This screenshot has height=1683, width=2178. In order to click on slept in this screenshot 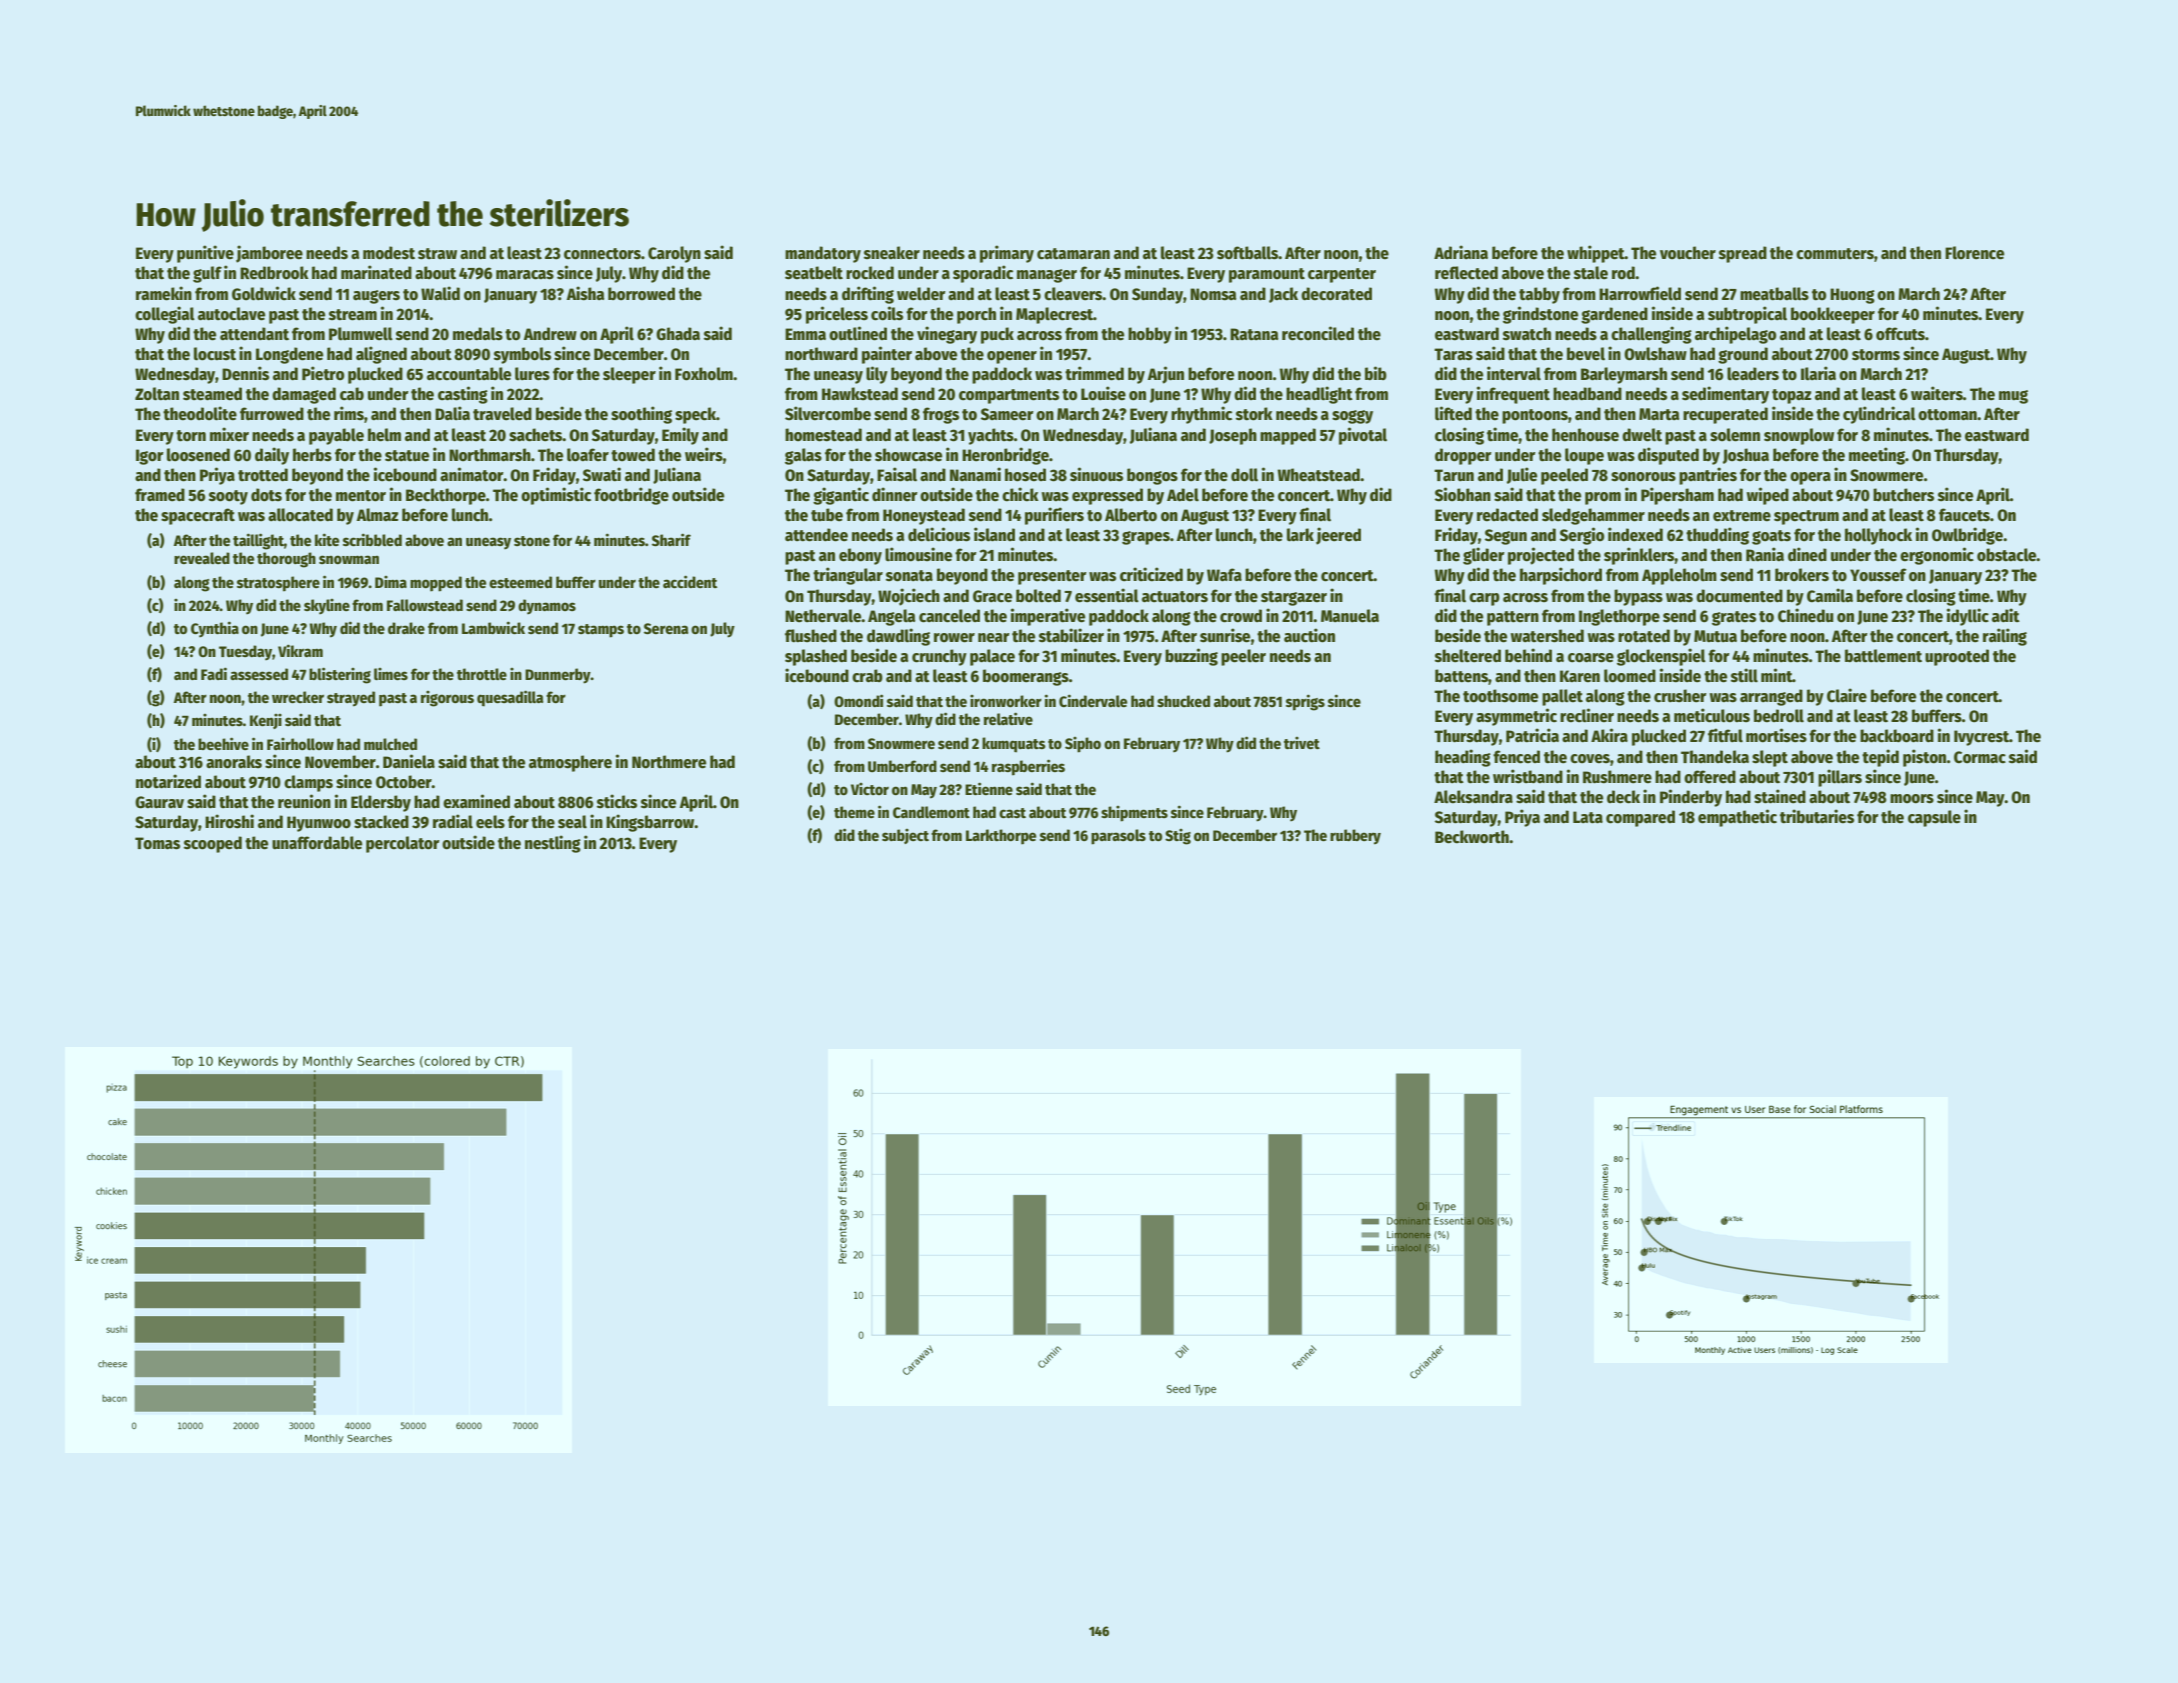, I will do `click(1770, 758)`.
